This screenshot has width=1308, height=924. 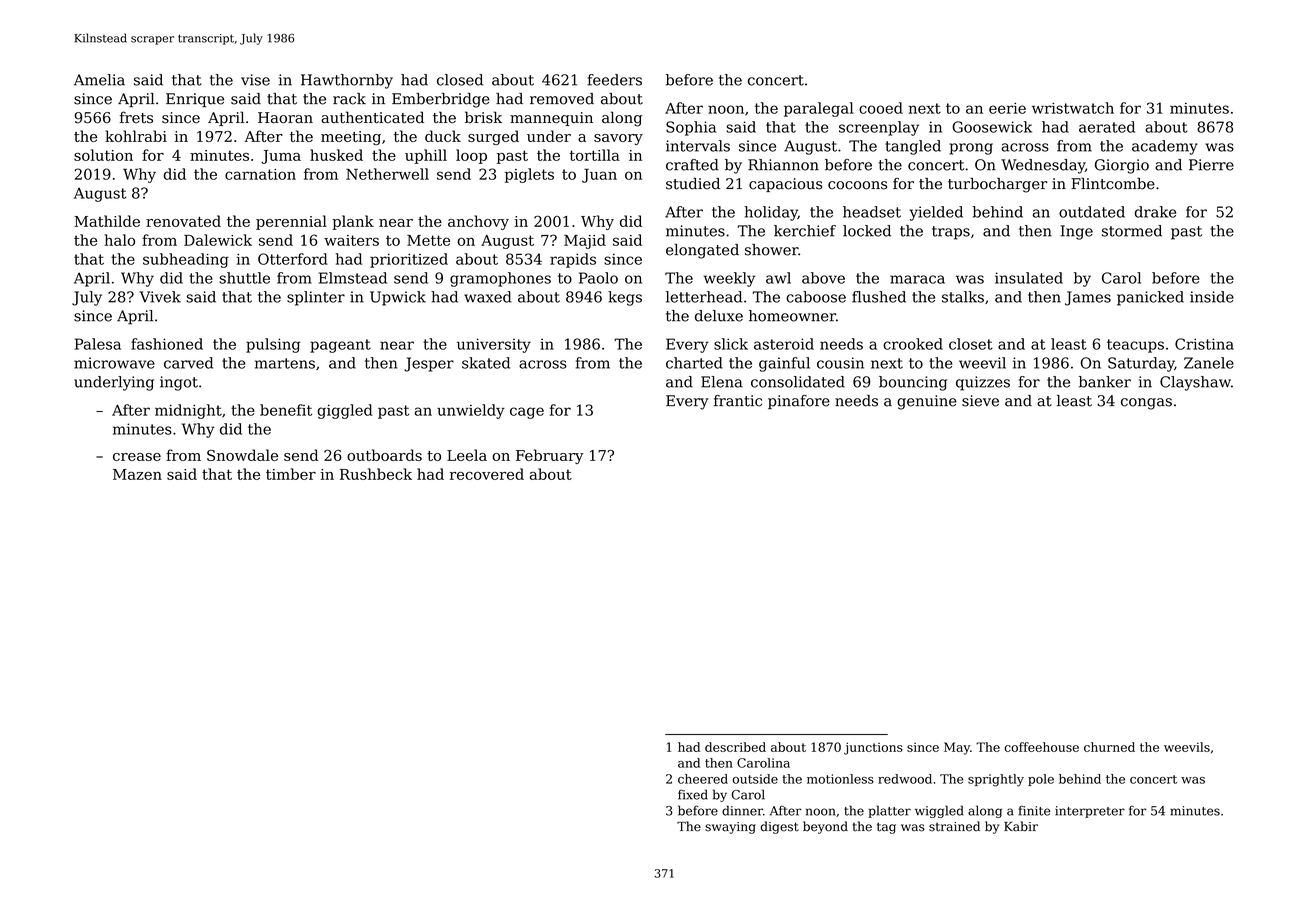 I want to click on gainful, so click(x=784, y=364).
